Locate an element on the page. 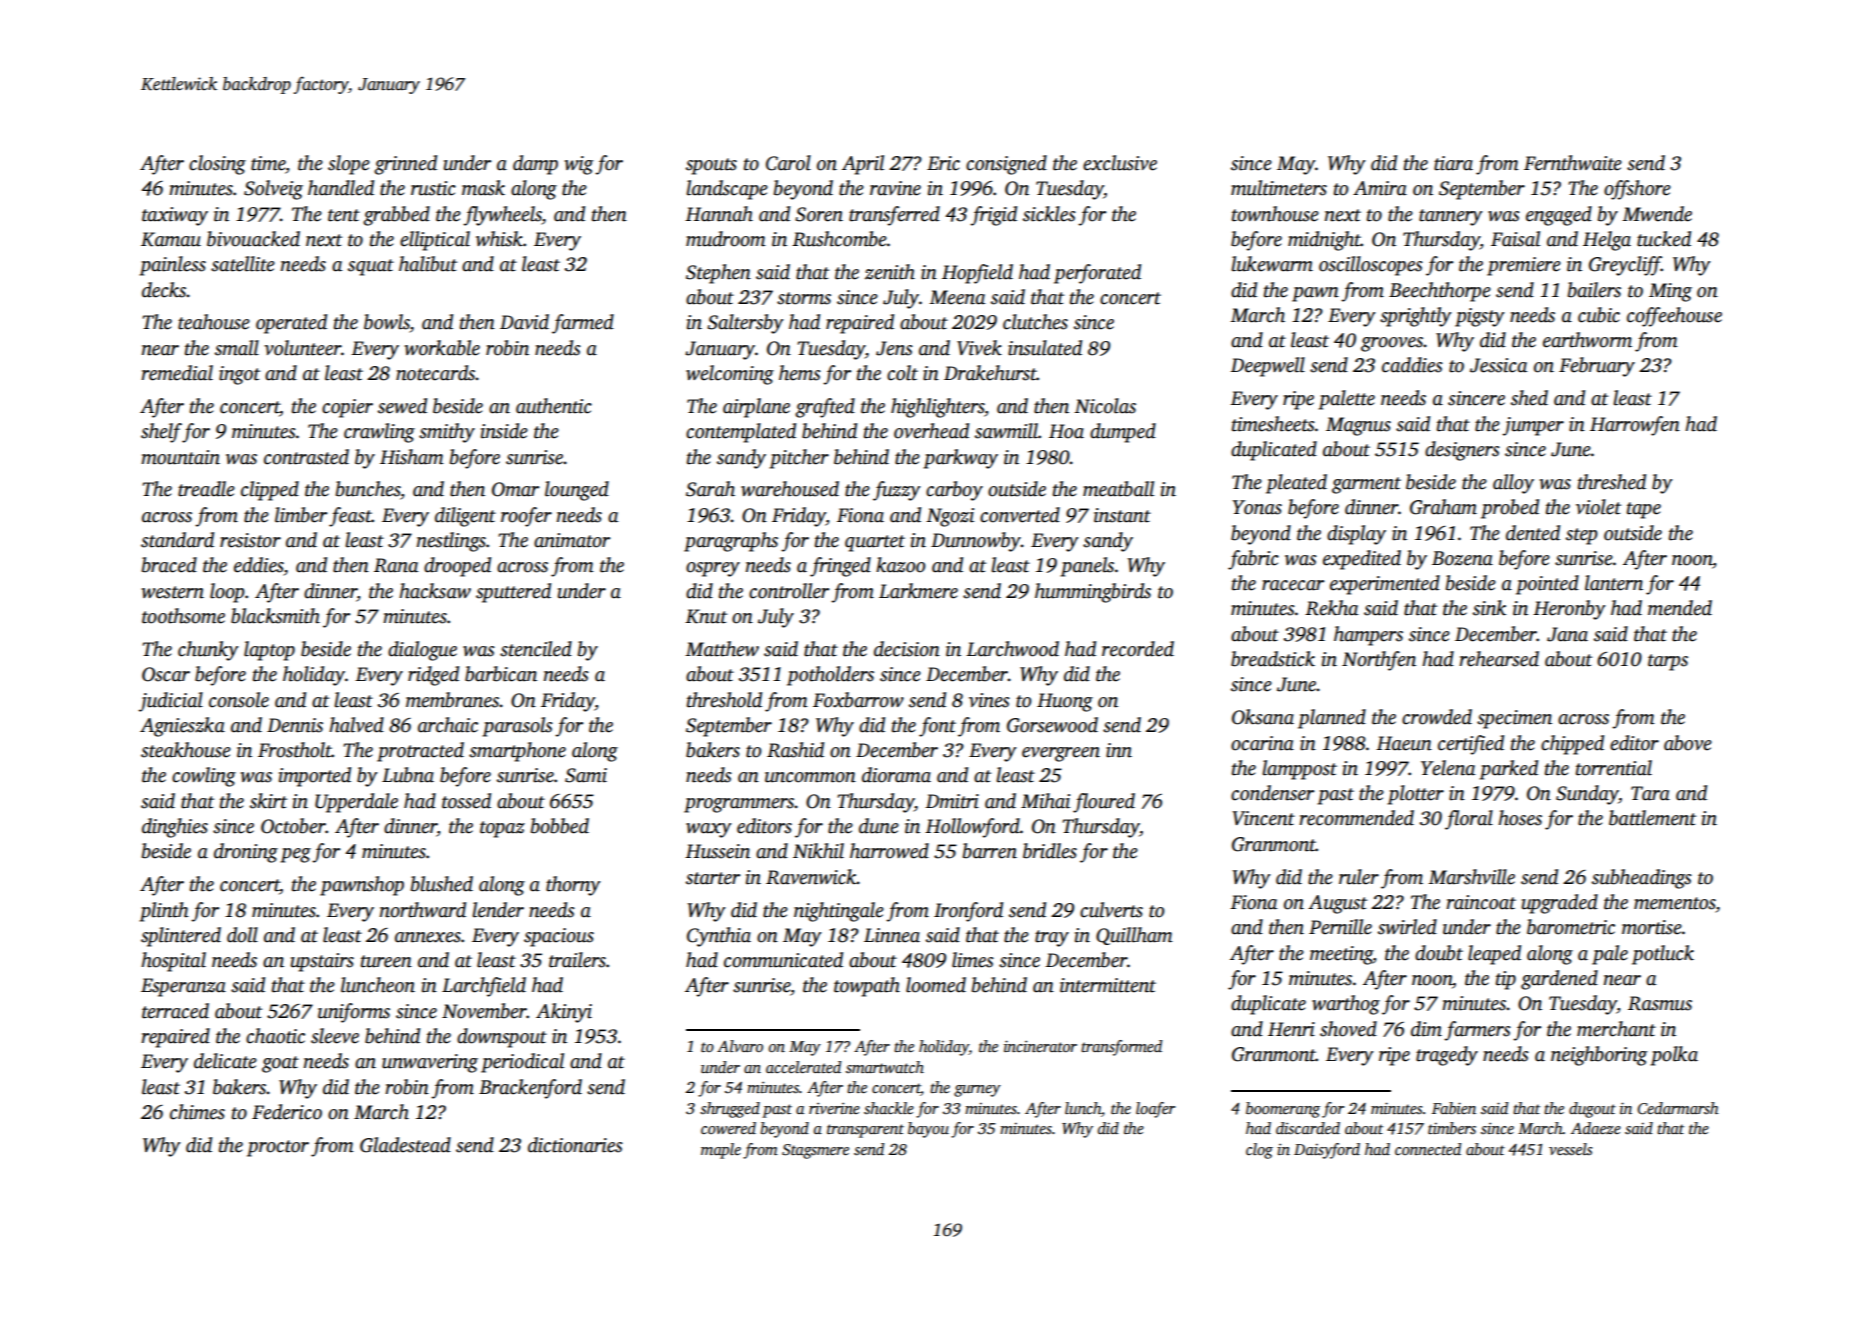  resistor is located at coordinates (250, 540).
